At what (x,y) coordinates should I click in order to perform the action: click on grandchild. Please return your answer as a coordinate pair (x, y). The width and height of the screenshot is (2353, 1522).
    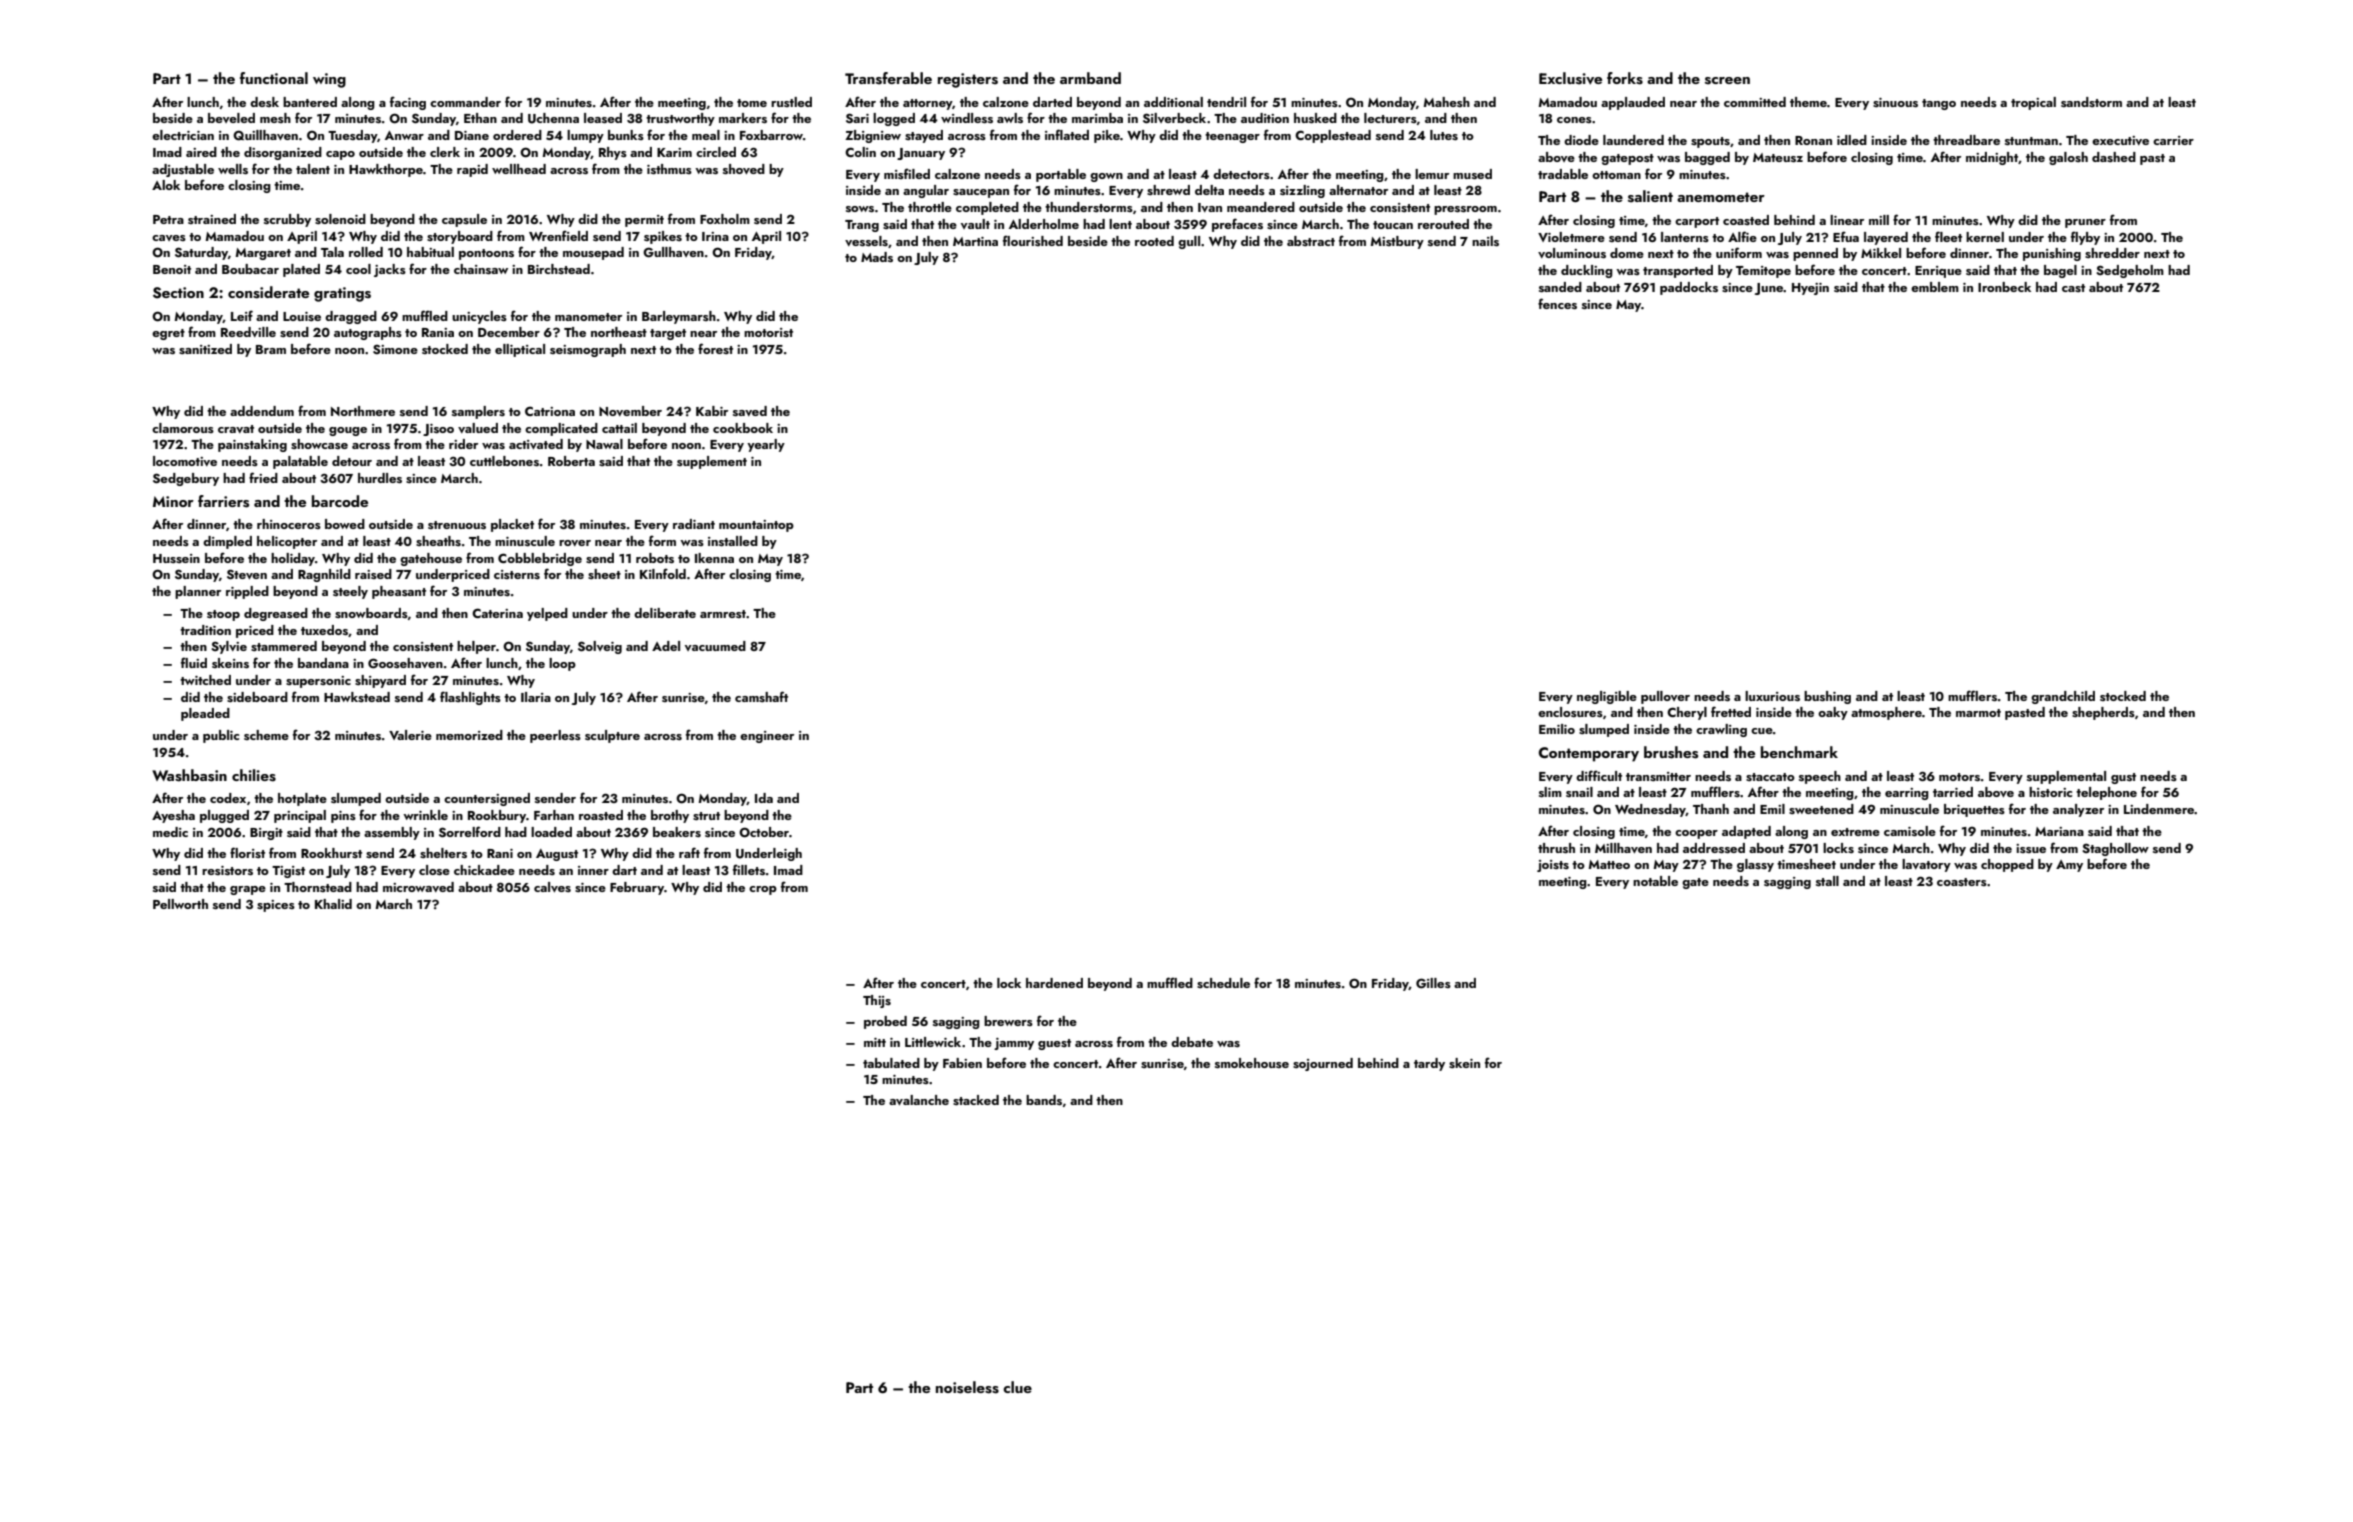
    Looking at the image, I should click on (2063, 697).
